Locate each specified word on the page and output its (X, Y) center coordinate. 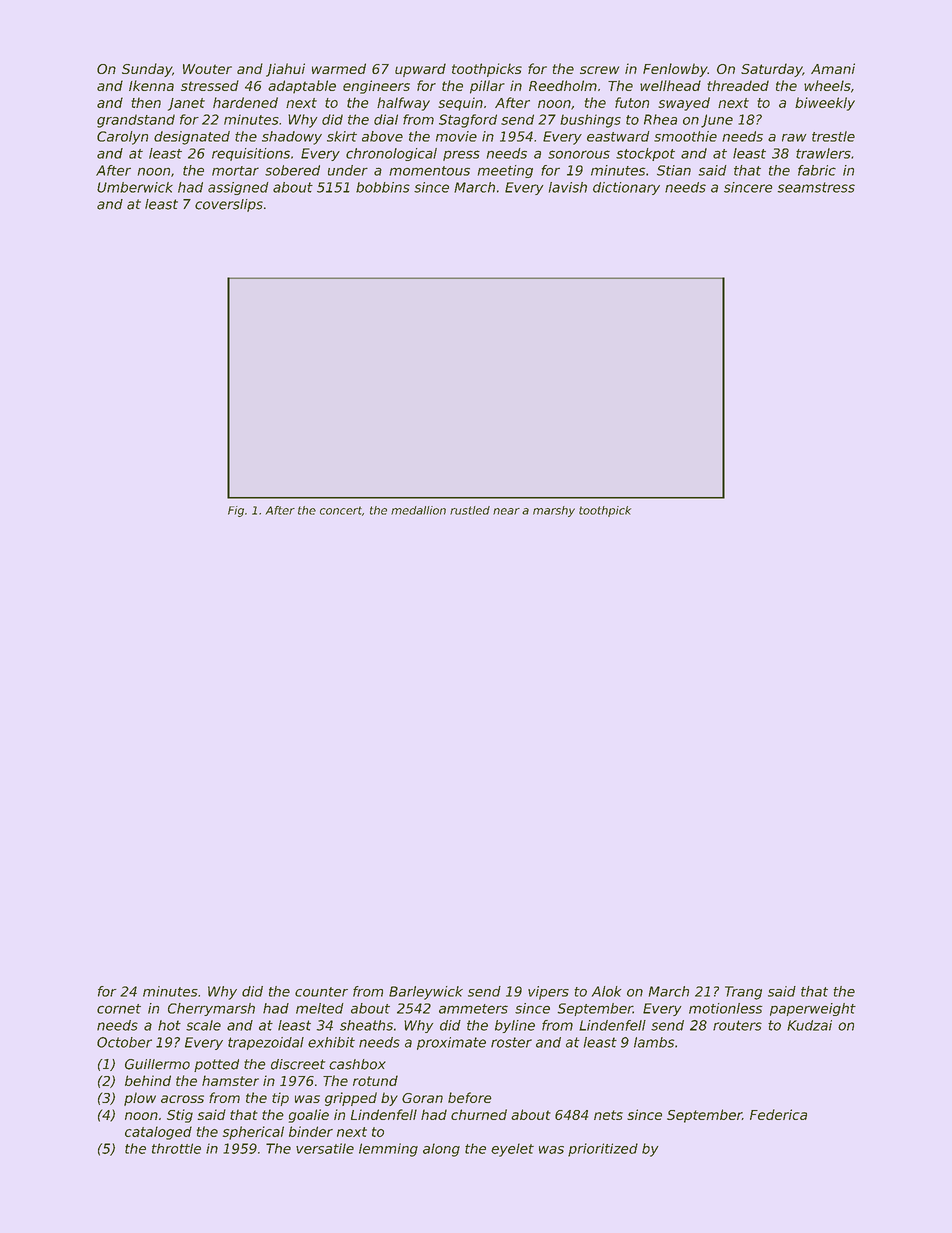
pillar (487, 87)
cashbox (357, 1064)
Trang (743, 993)
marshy (554, 511)
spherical (253, 1133)
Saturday (772, 70)
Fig (236, 511)
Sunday (147, 70)
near (506, 511)
